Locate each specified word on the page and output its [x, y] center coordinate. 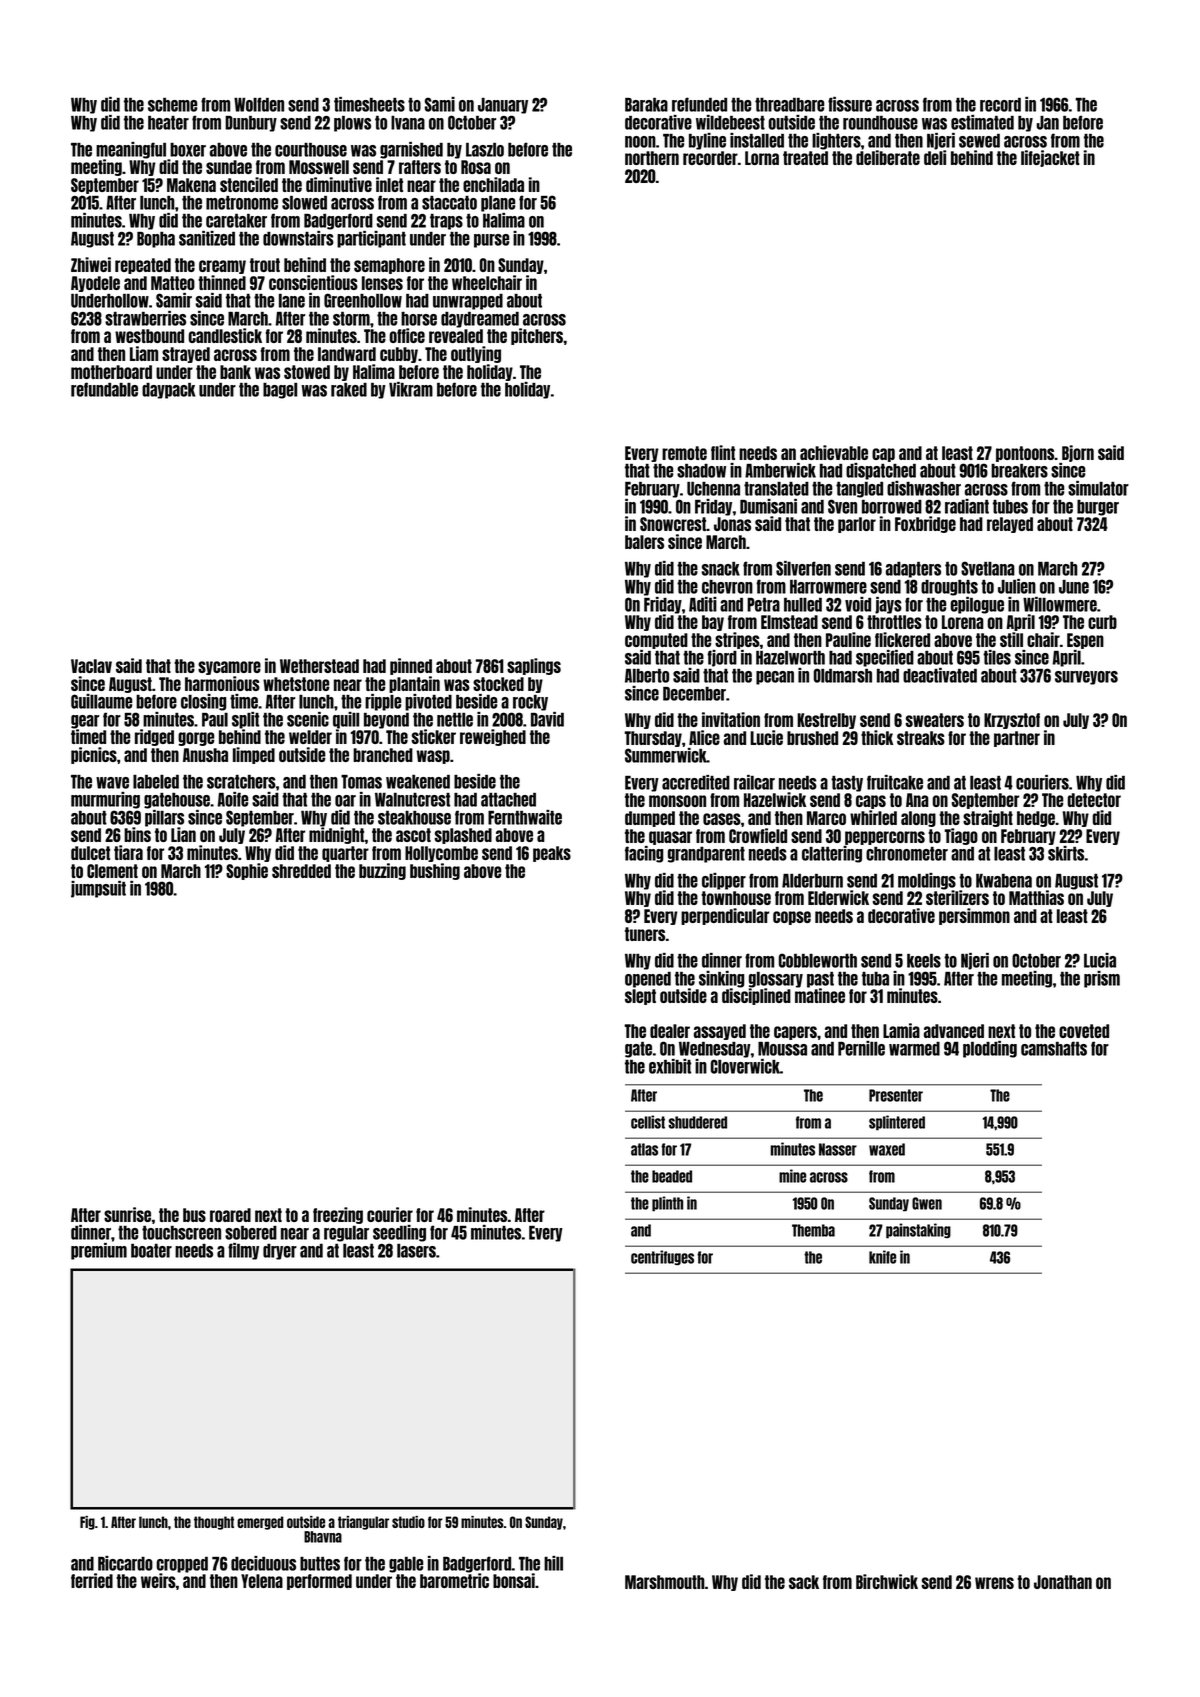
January [503, 106]
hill [553, 1563]
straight [988, 818]
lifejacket [1050, 158]
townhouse [736, 898]
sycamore [229, 668]
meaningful [131, 150]
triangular [363, 1523]
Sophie [247, 871]
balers [644, 542]
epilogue [977, 605]
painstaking [918, 1231]
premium [99, 1251]
